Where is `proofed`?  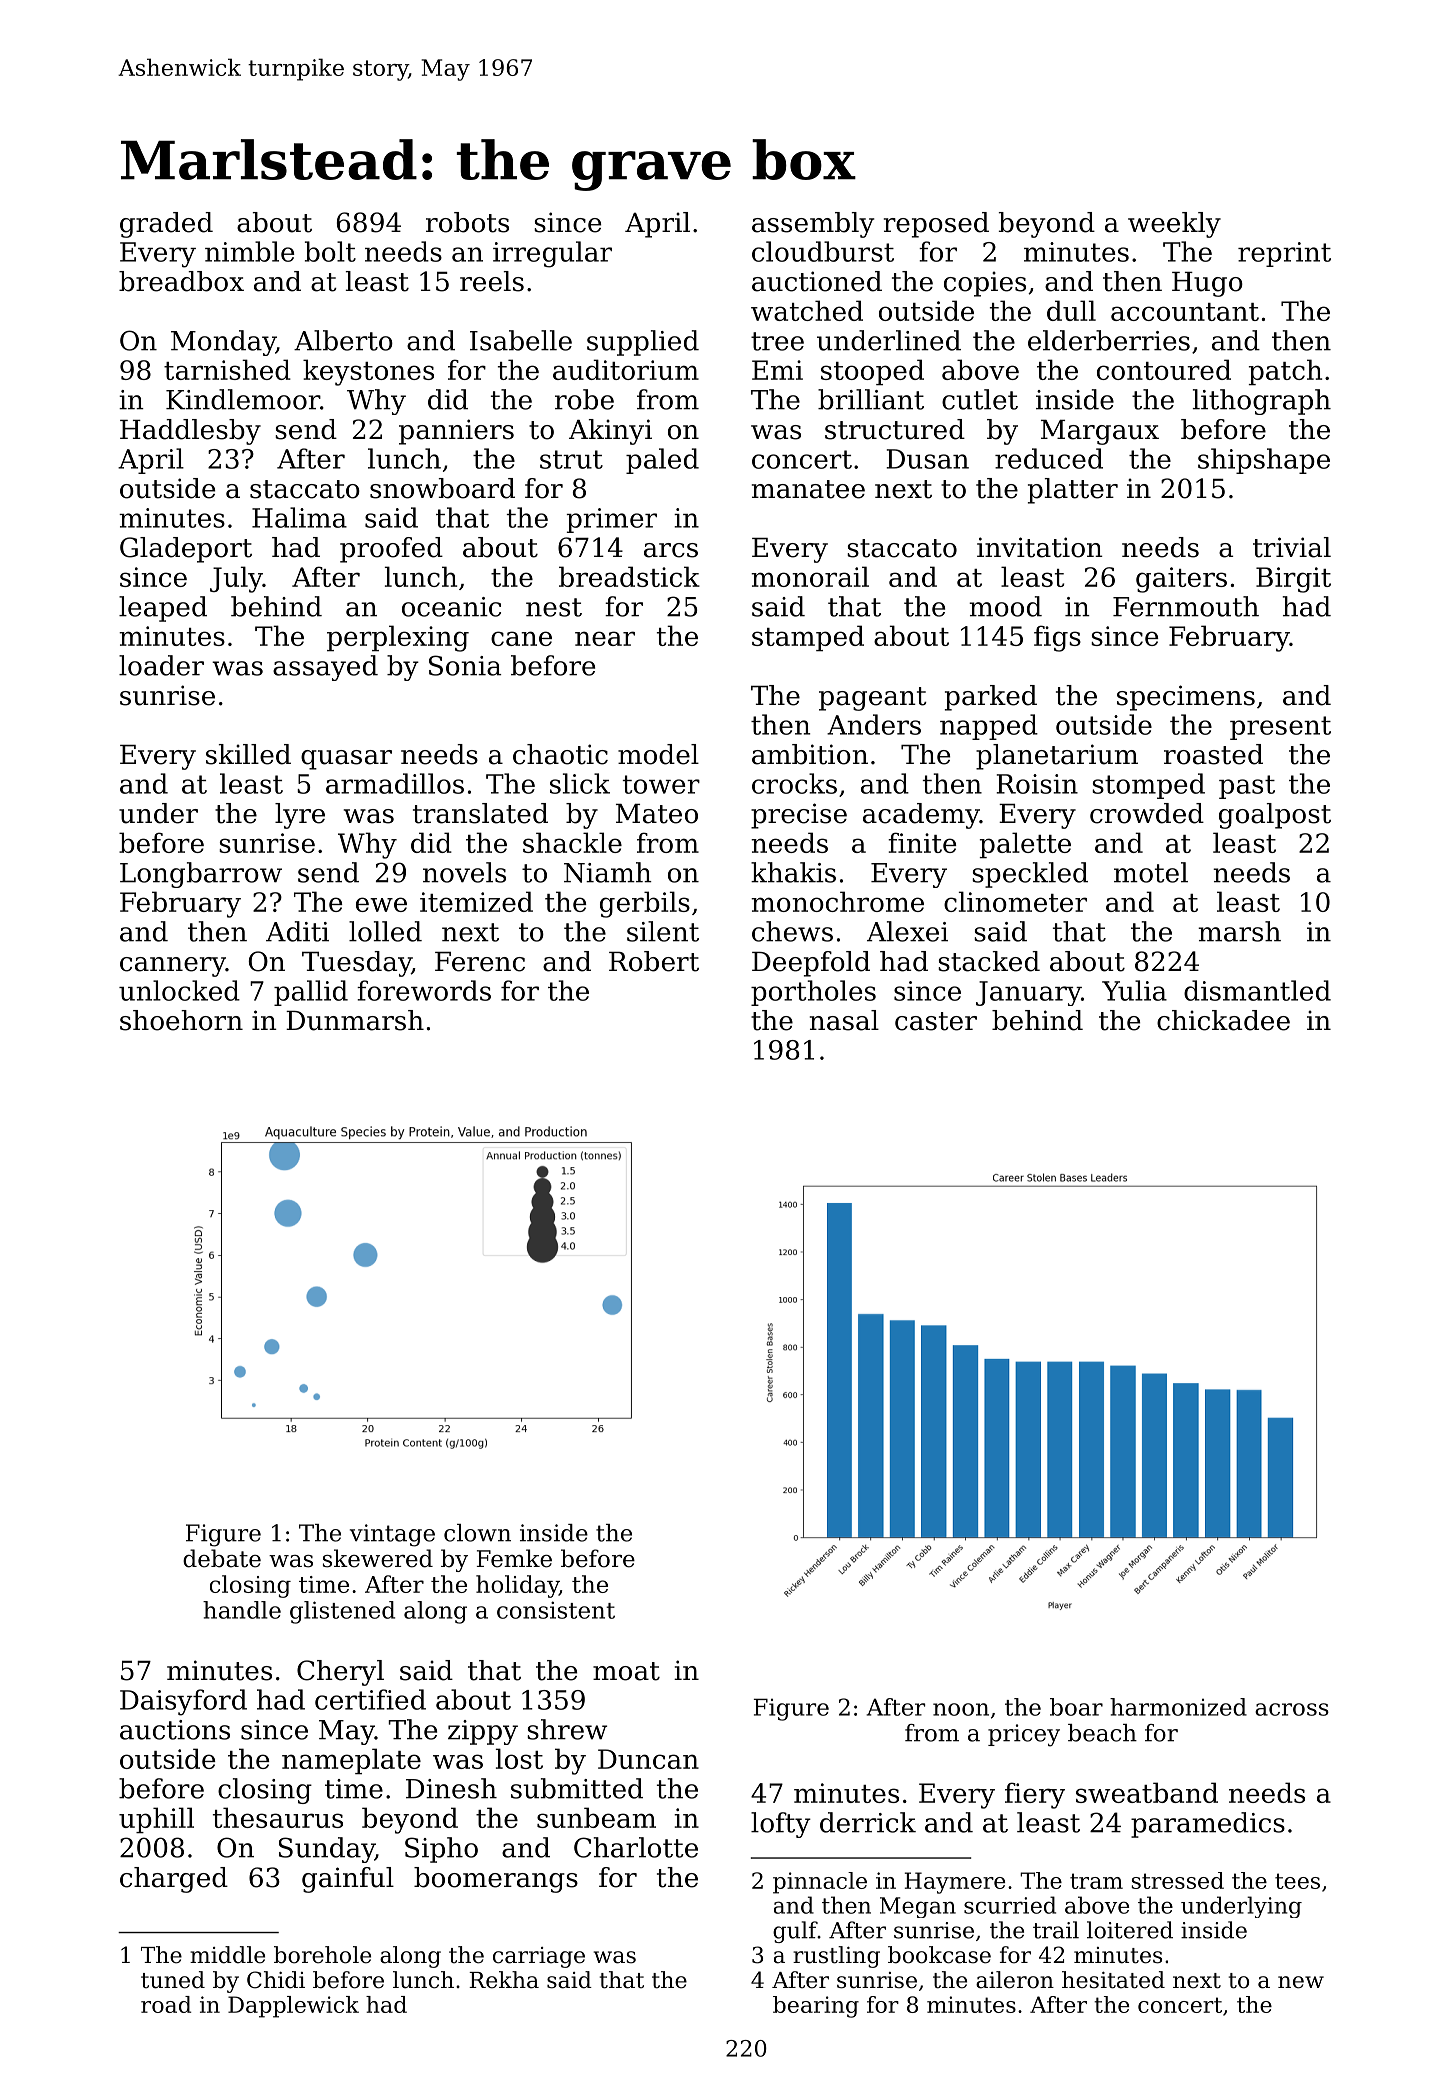
proofed is located at coordinates (391, 550).
